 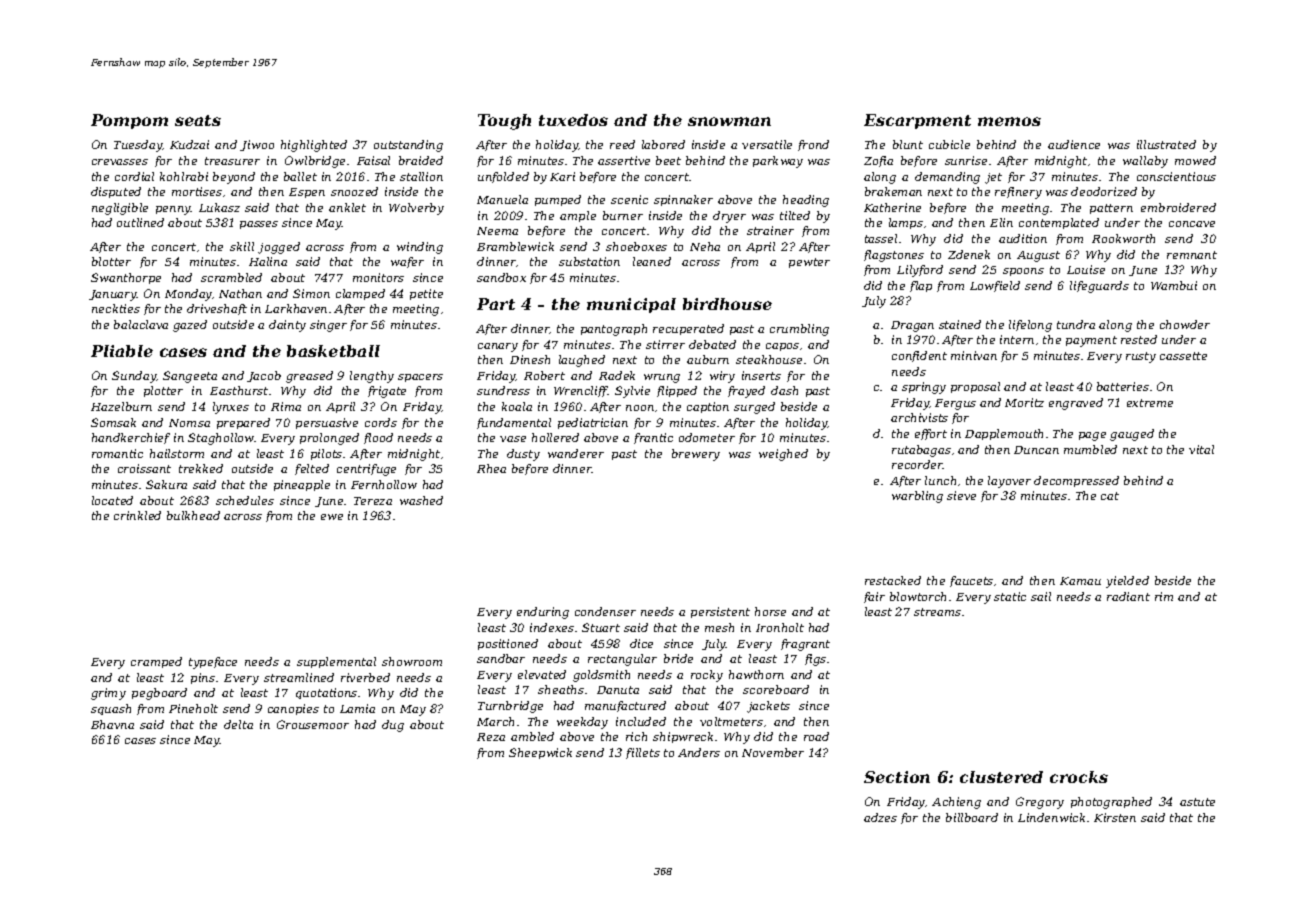 I want to click on recuperated, so click(x=688, y=329).
